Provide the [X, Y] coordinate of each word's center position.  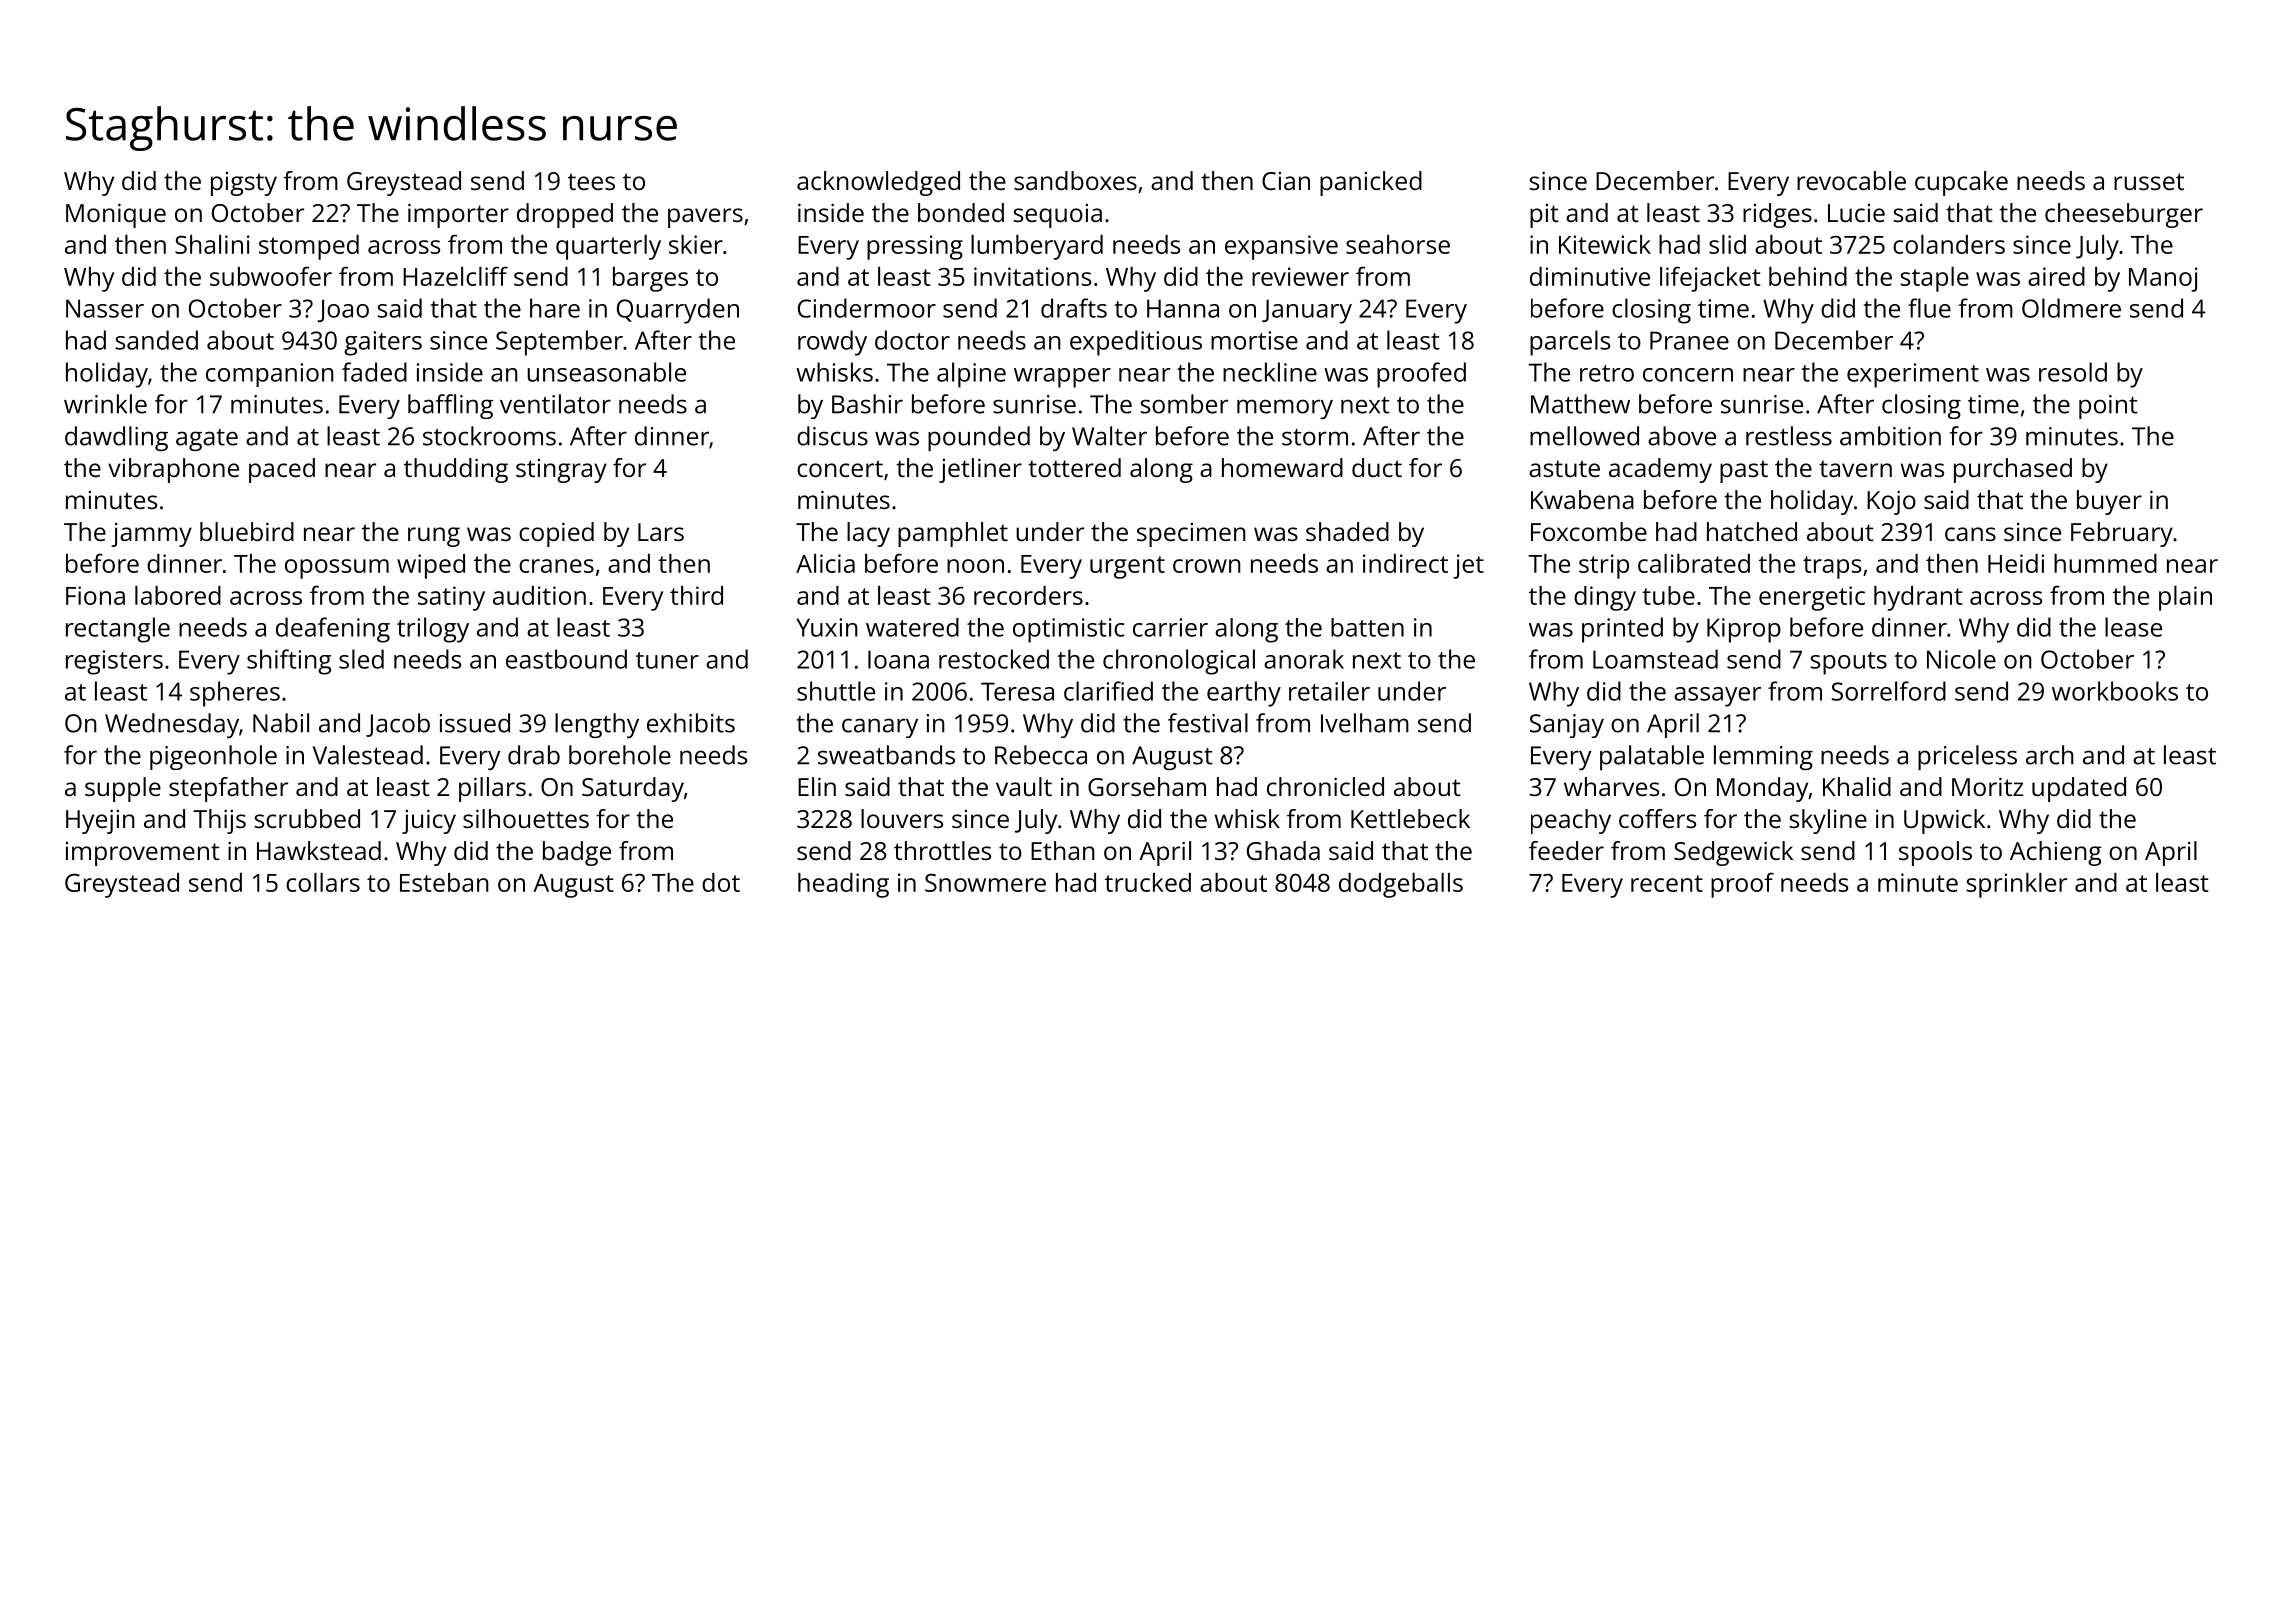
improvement [143, 854]
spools [1935, 853]
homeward [1282, 467]
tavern [1855, 468]
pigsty [244, 184]
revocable [1851, 180]
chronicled [1325, 786]
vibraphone [173, 470]
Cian [1286, 181]
